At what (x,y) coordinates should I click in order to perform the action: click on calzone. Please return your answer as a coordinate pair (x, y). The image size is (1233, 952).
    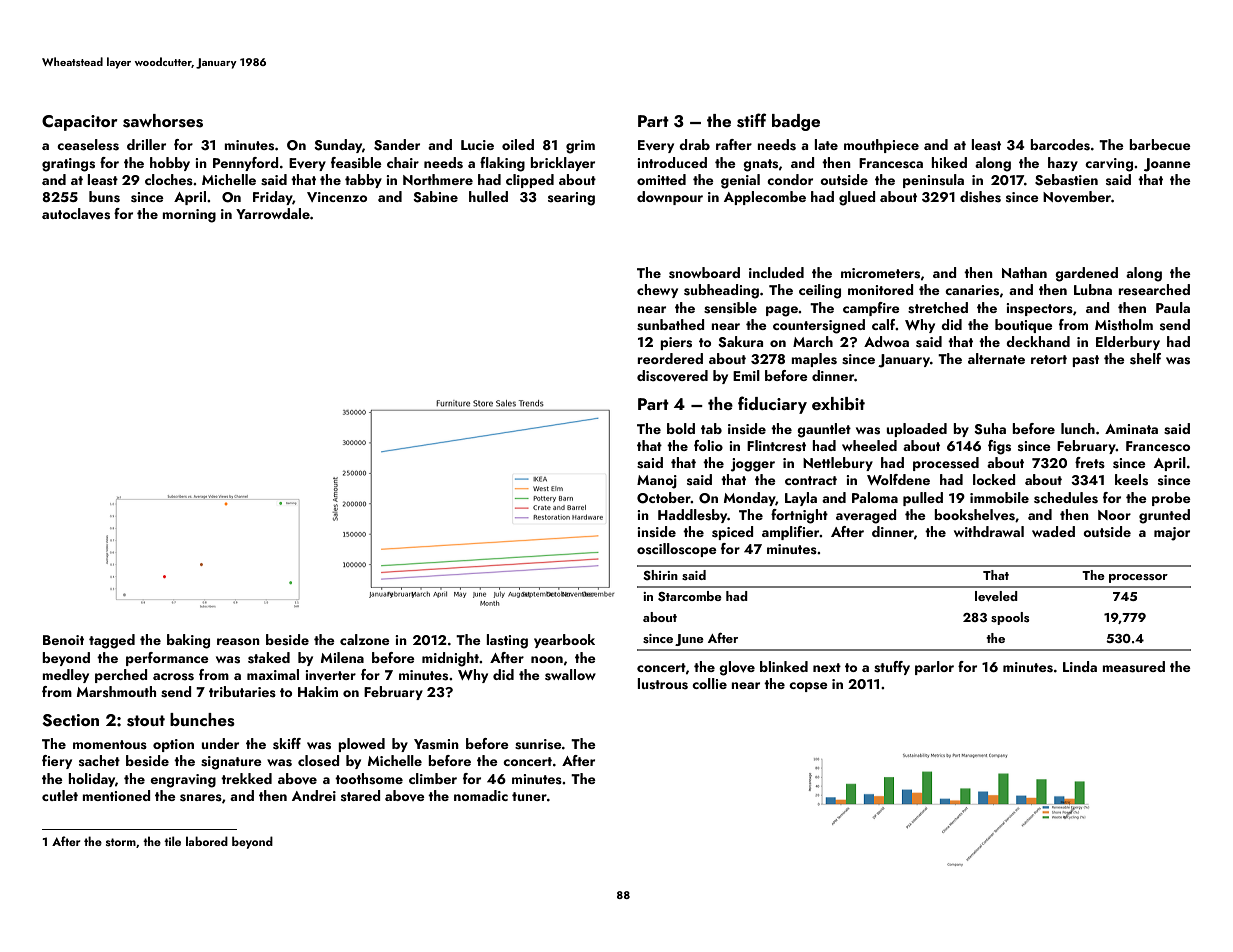
    Looking at the image, I should click on (365, 639).
